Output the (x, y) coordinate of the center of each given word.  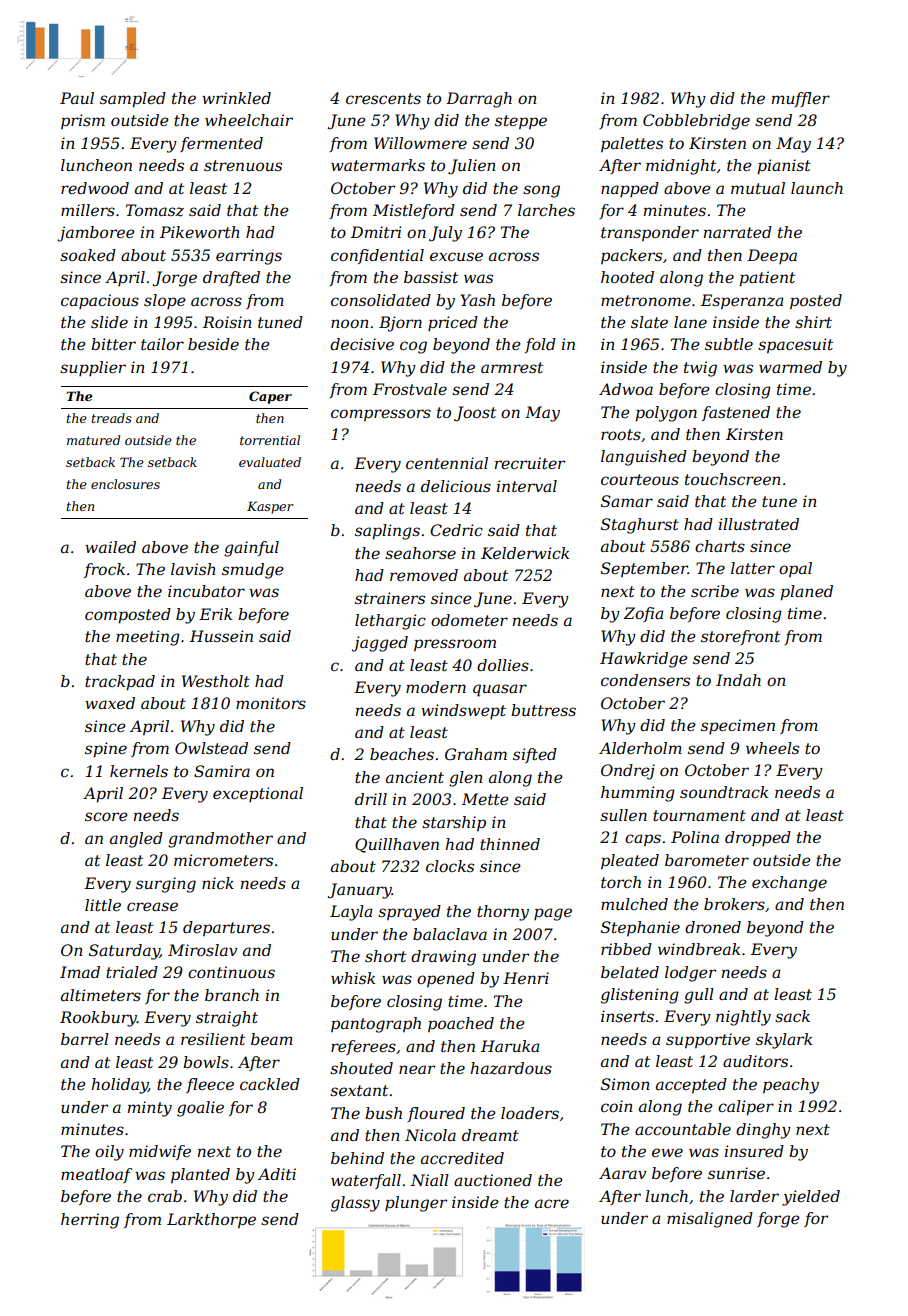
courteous (640, 479)
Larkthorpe (211, 1221)
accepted (691, 1086)
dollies (503, 665)
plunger (416, 1204)
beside (213, 344)
